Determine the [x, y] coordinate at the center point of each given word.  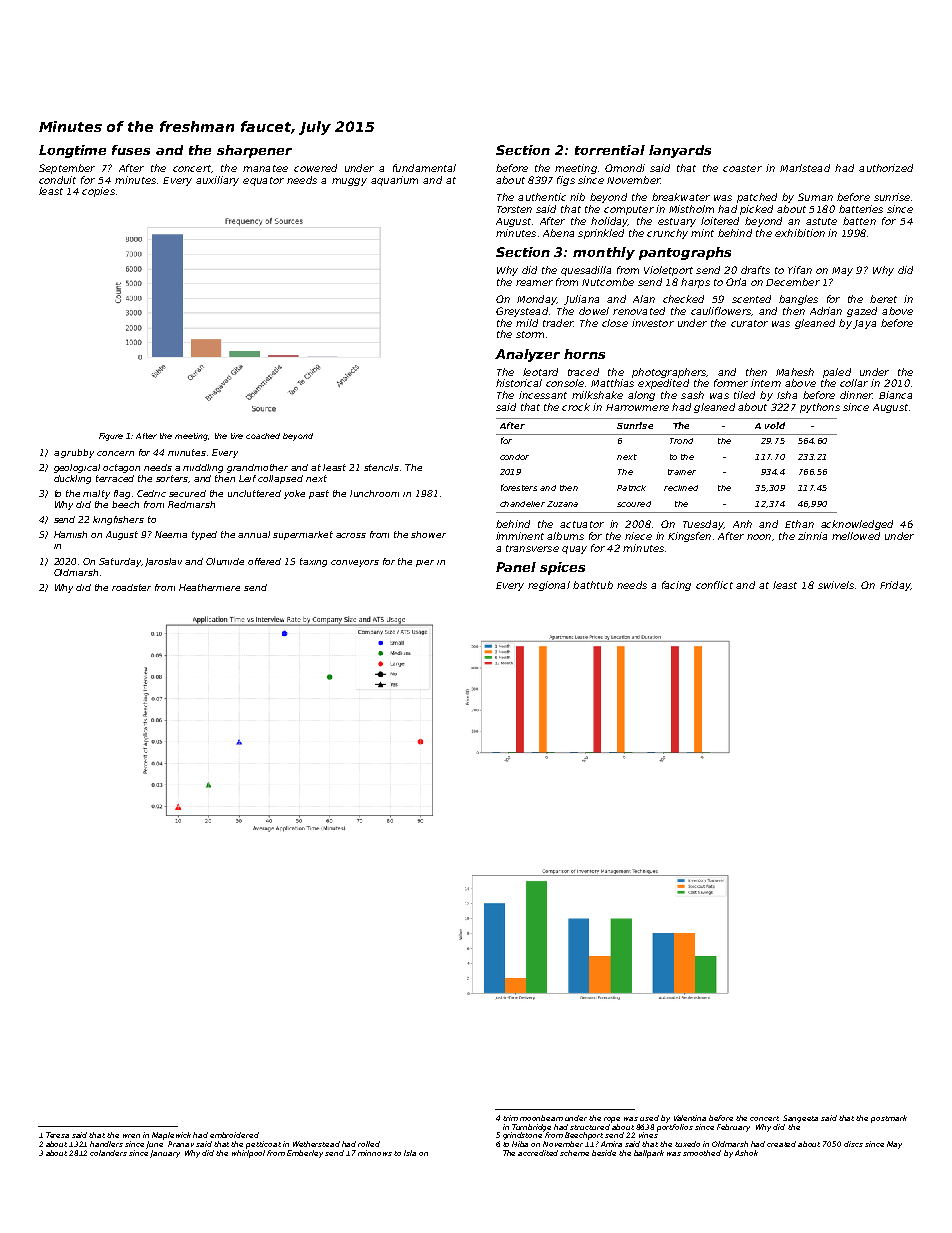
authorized [886, 168]
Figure [111, 437]
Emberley [305, 1154]
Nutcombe [608, 282]
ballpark [649, 1154]
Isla [410, 1153]
